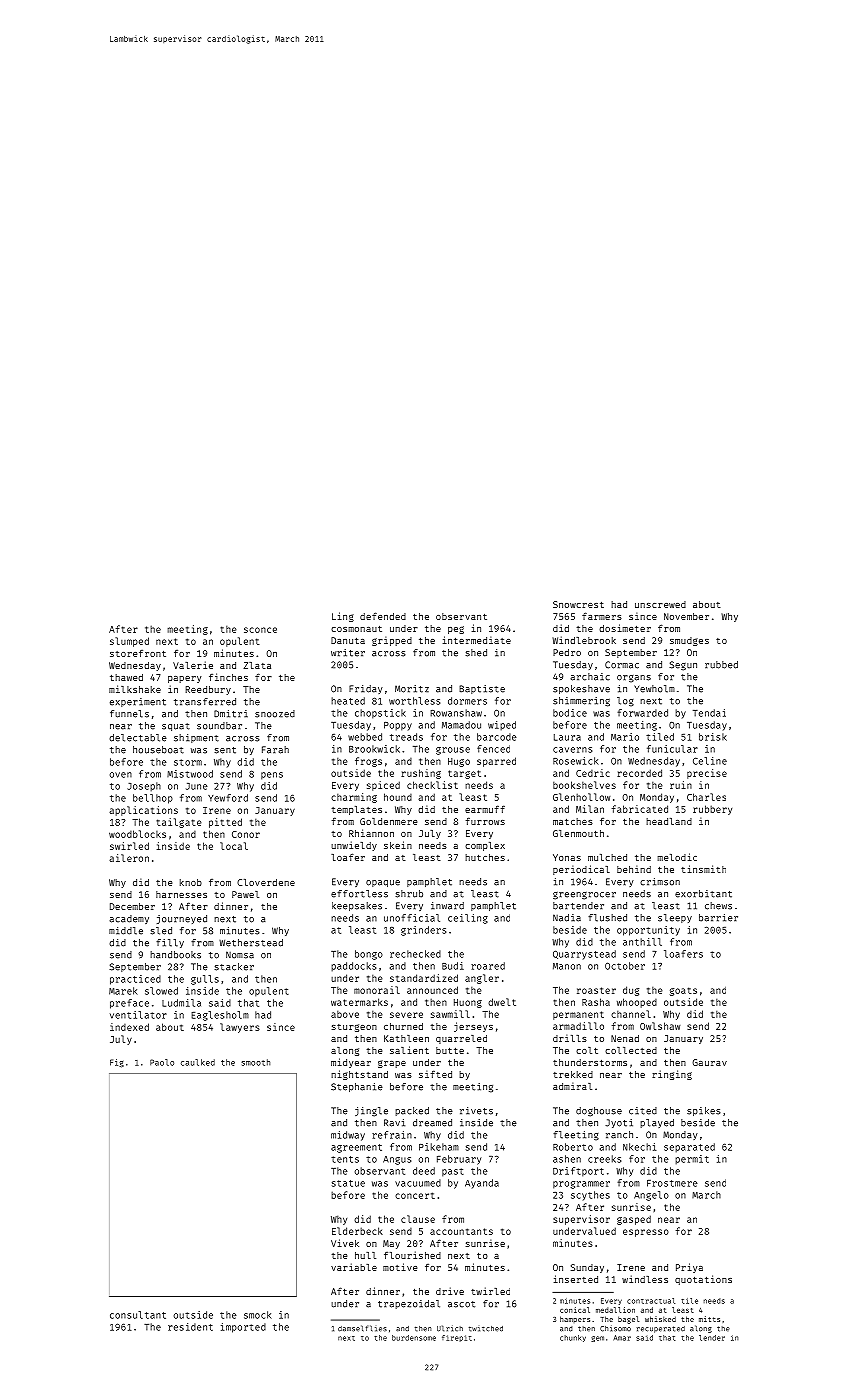 Image resolution: width=849 pixels, height=1400 pixels. Describe the element at coordinates (482, 1184) in the screenshot. I see `Ayanda` at that location.
